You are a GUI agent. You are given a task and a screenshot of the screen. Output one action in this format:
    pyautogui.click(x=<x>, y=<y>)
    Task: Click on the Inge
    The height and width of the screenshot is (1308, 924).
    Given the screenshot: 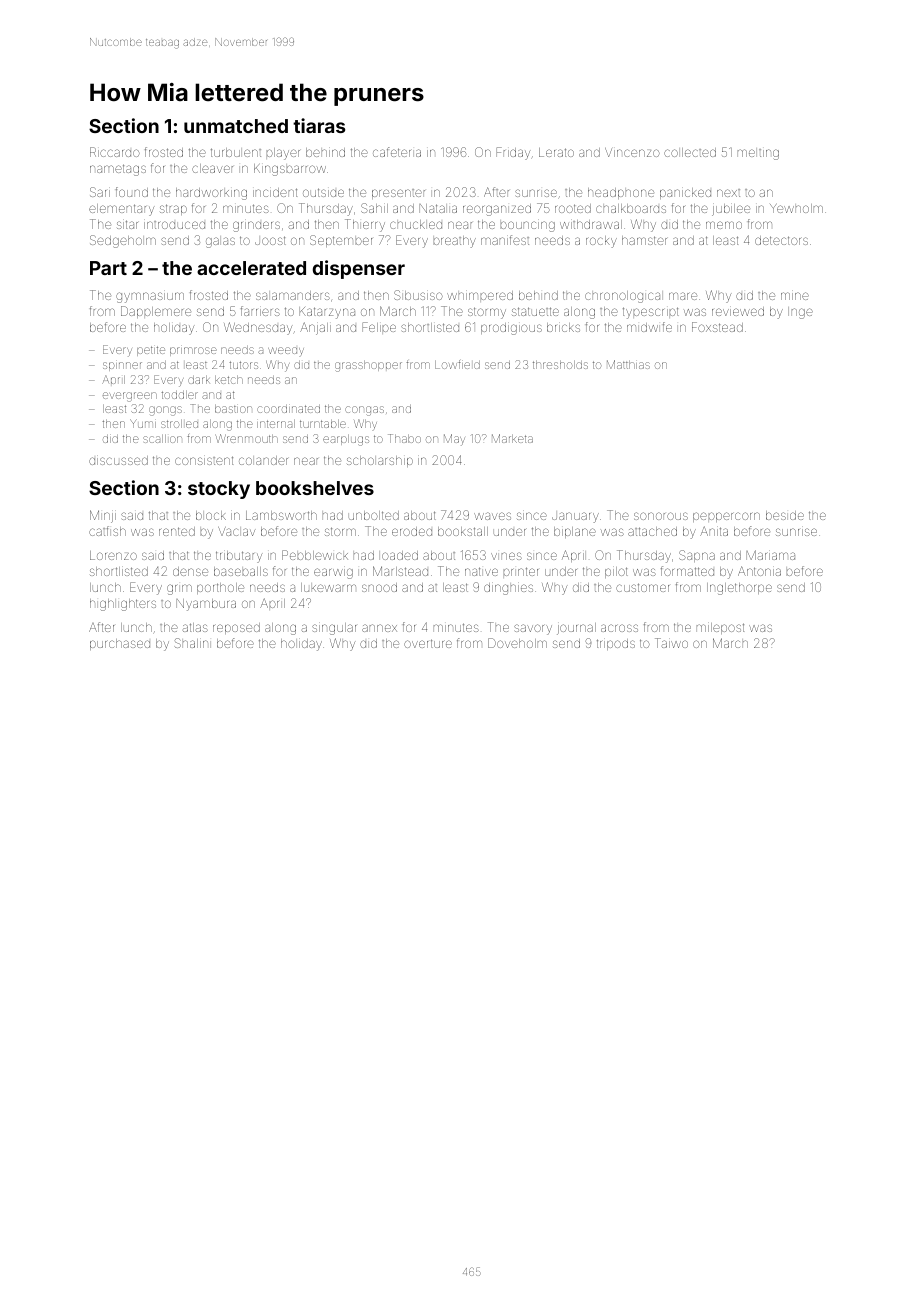 What is the action you would take?
    pyautogui.click(x=800, y=313)
